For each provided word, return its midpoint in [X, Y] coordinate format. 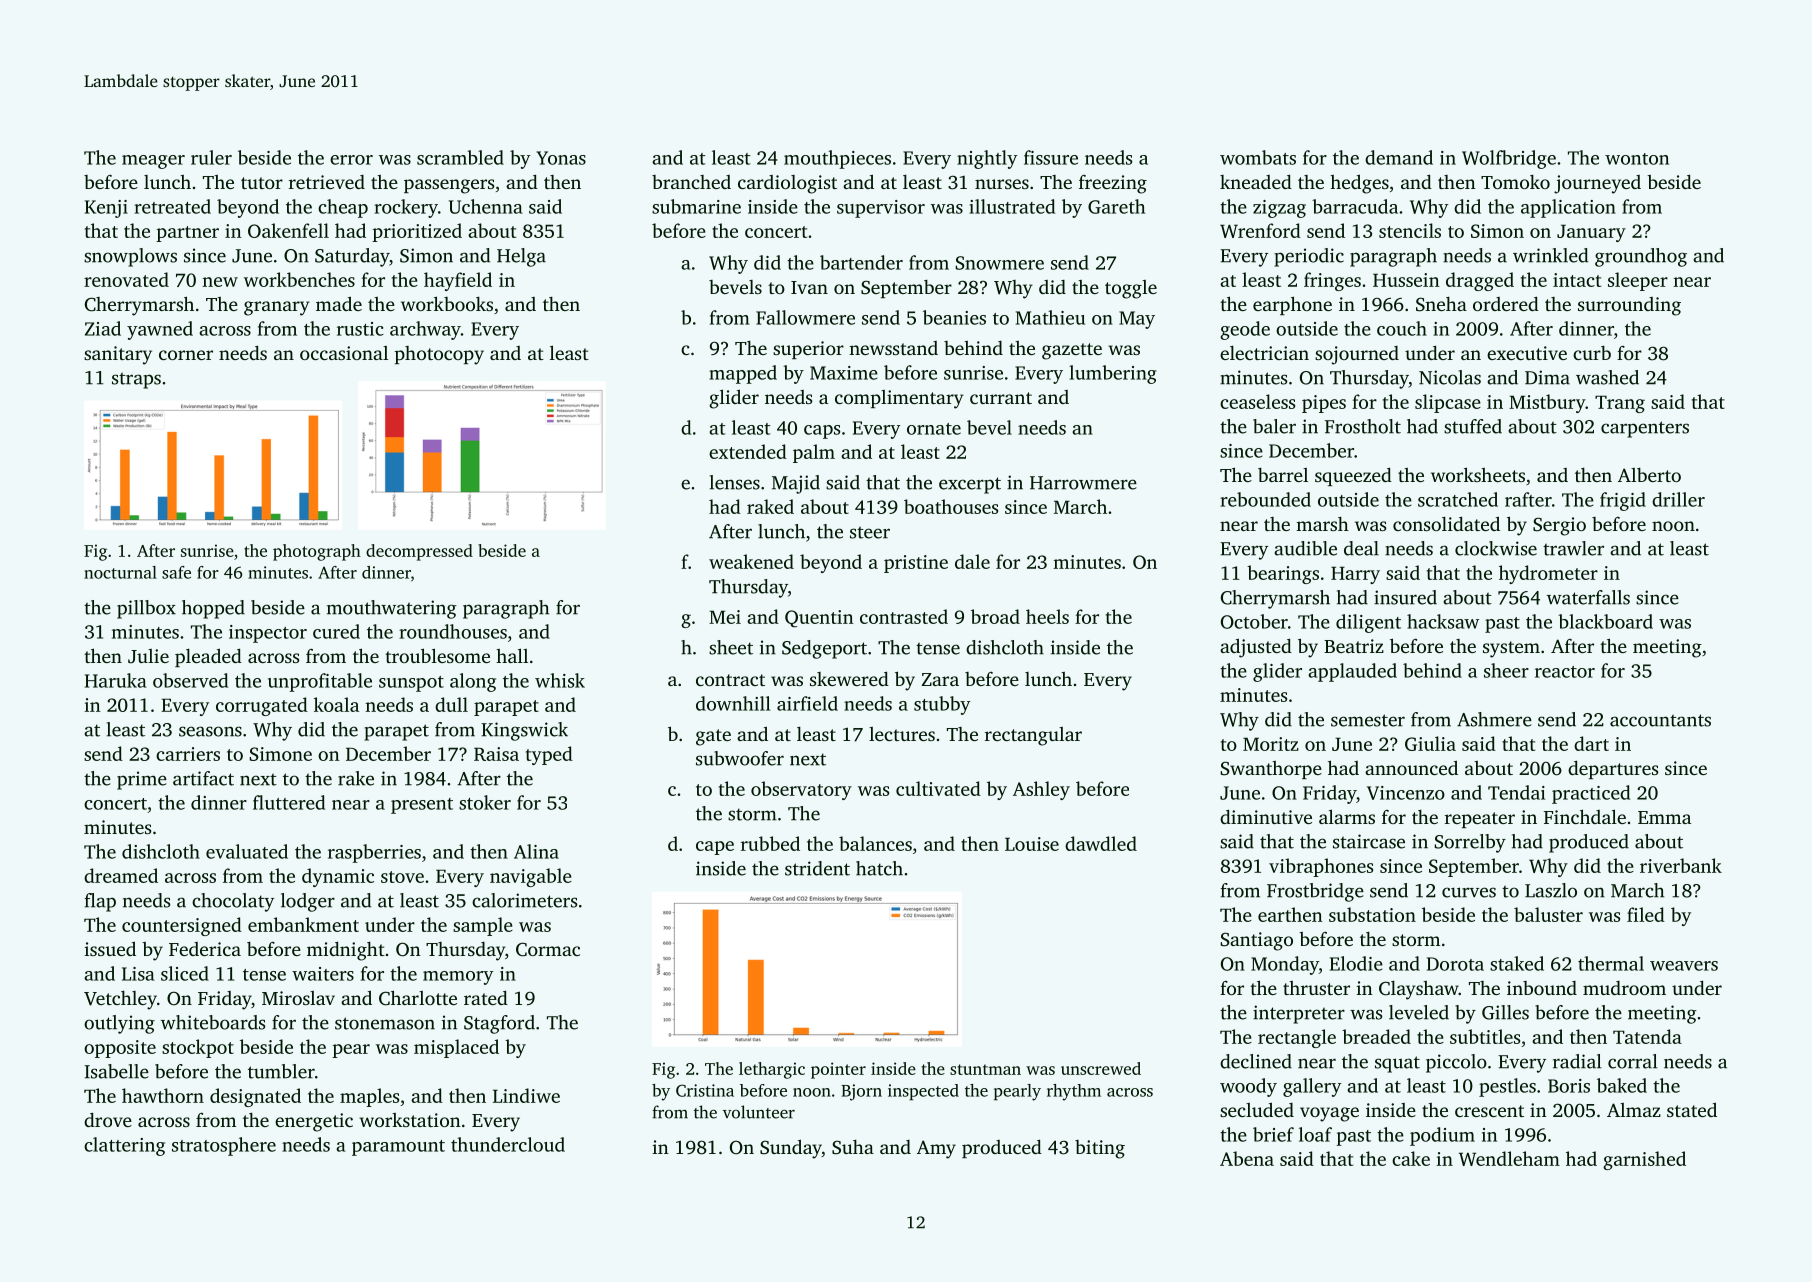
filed [1646, 914]
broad [995, 616]
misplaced [456, 1048]
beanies [954, 317]
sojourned [1357, 355]
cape [715, 848]
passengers [449, 186]
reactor [1565, 672]
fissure [1051, 157]
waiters [323, 974]
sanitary [118, 355]
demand [1399, 157]
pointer [838, 1070]
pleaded [208, 657]
